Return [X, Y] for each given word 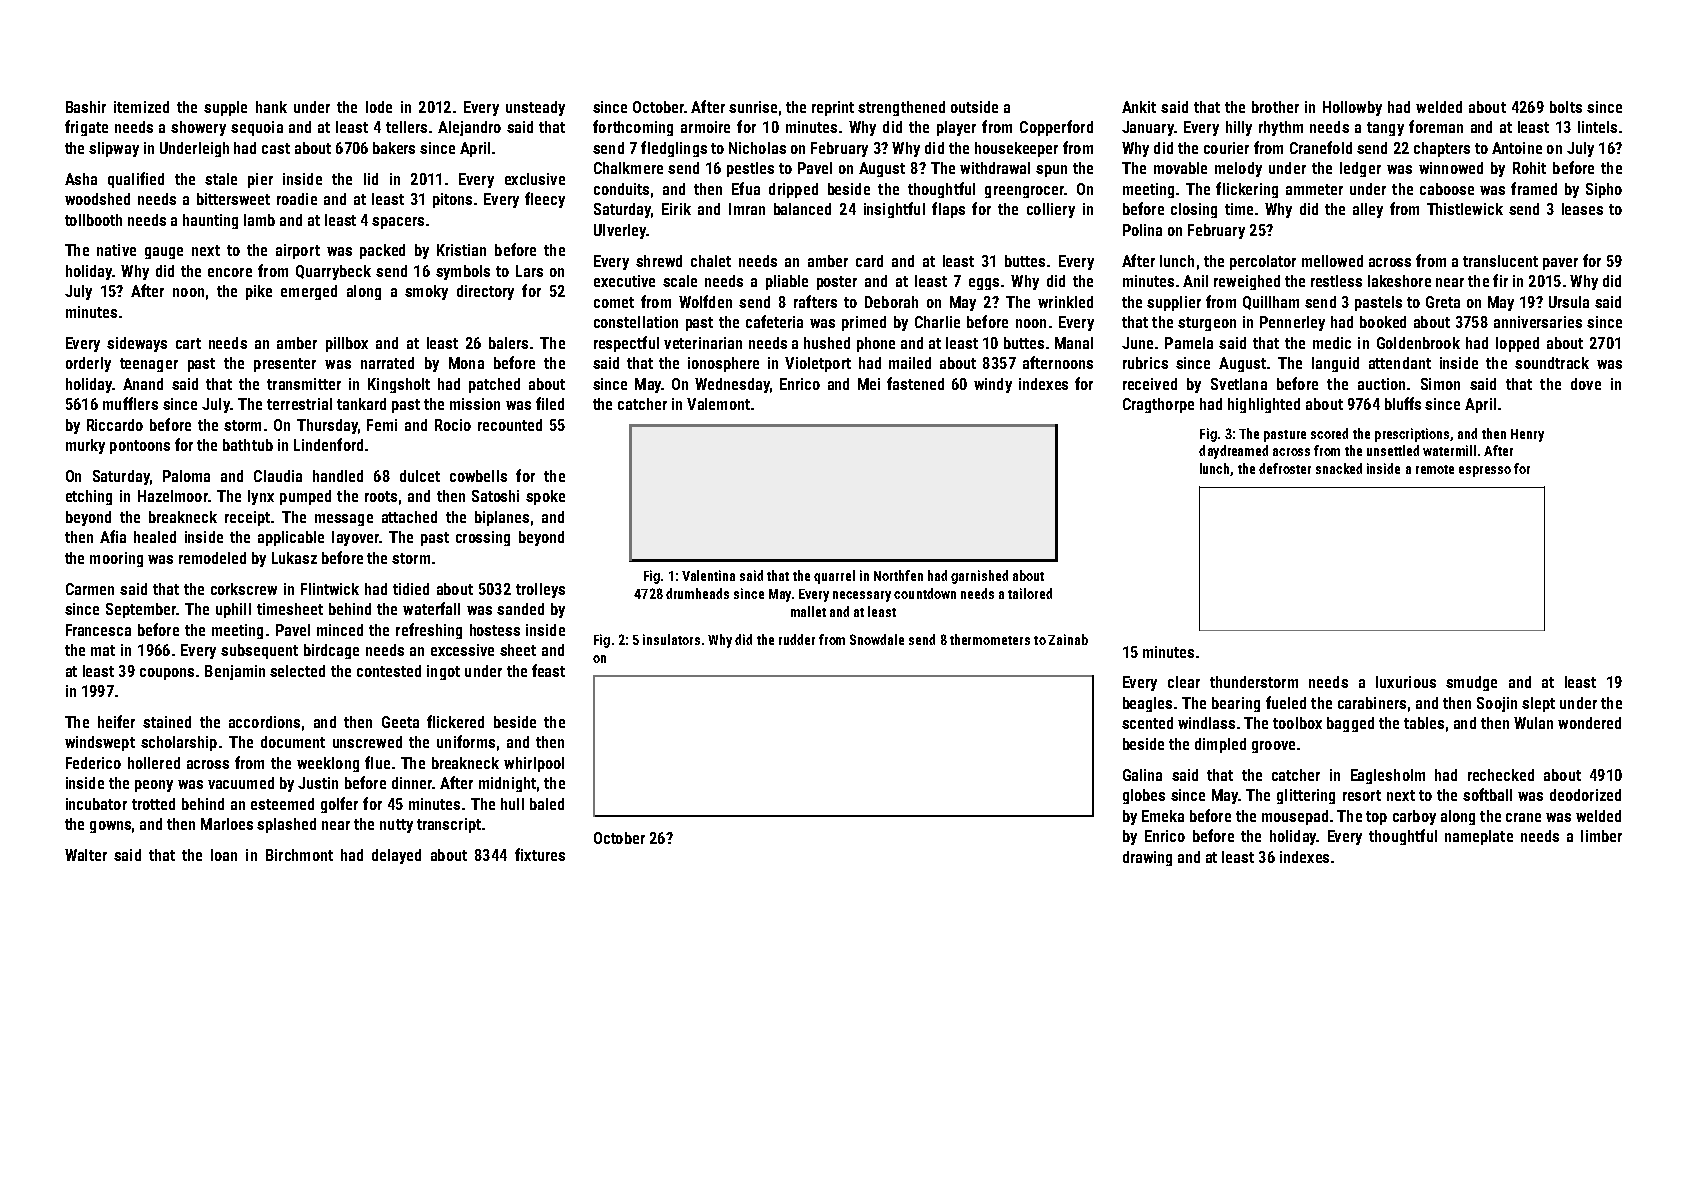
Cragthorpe [1158, 405]
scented [1147, 723]
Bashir [86, 107]
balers [508, 343]
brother [1275, 107]
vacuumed [241, 783]
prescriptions [1412, 435]
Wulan [1533, 723]
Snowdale [877, 639]
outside [974, 107]
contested [389, 671]
